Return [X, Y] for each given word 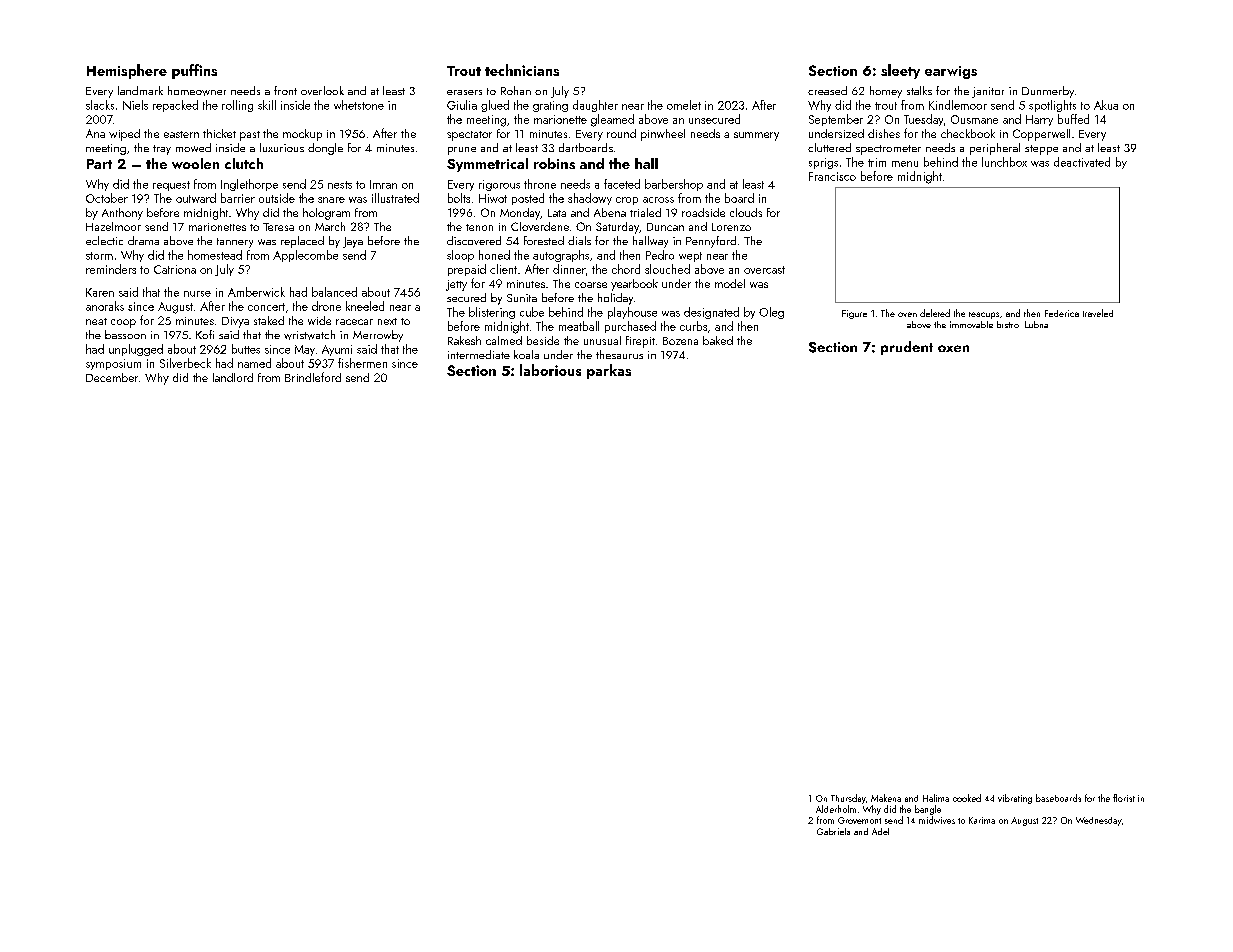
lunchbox [1004, 162]
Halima [936, 798]
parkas [609, 371]
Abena [610, 212]
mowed [193, 147]
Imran [383, 184]
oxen [953, 348]
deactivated [1082, 162]
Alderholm [836, 809]
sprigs [823, 163]
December [112, 377]
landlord [233, 377]
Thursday [848, 799]
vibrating [1015, 799]
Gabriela [833, 831]
